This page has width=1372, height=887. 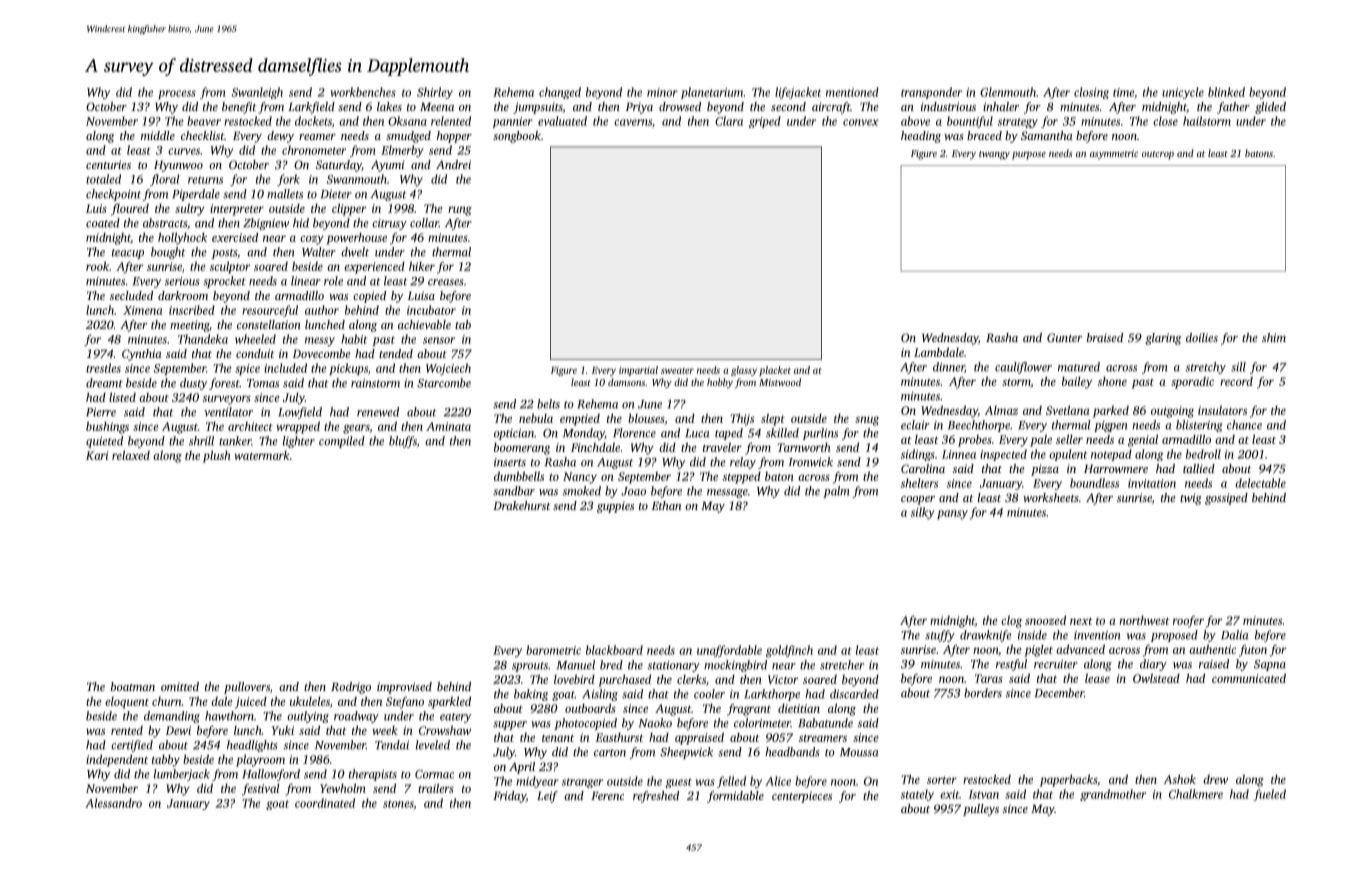 What do you see at coordinates (1158, 155) in the page?
I see `outcrop` at bounding box center [1158, 155].
